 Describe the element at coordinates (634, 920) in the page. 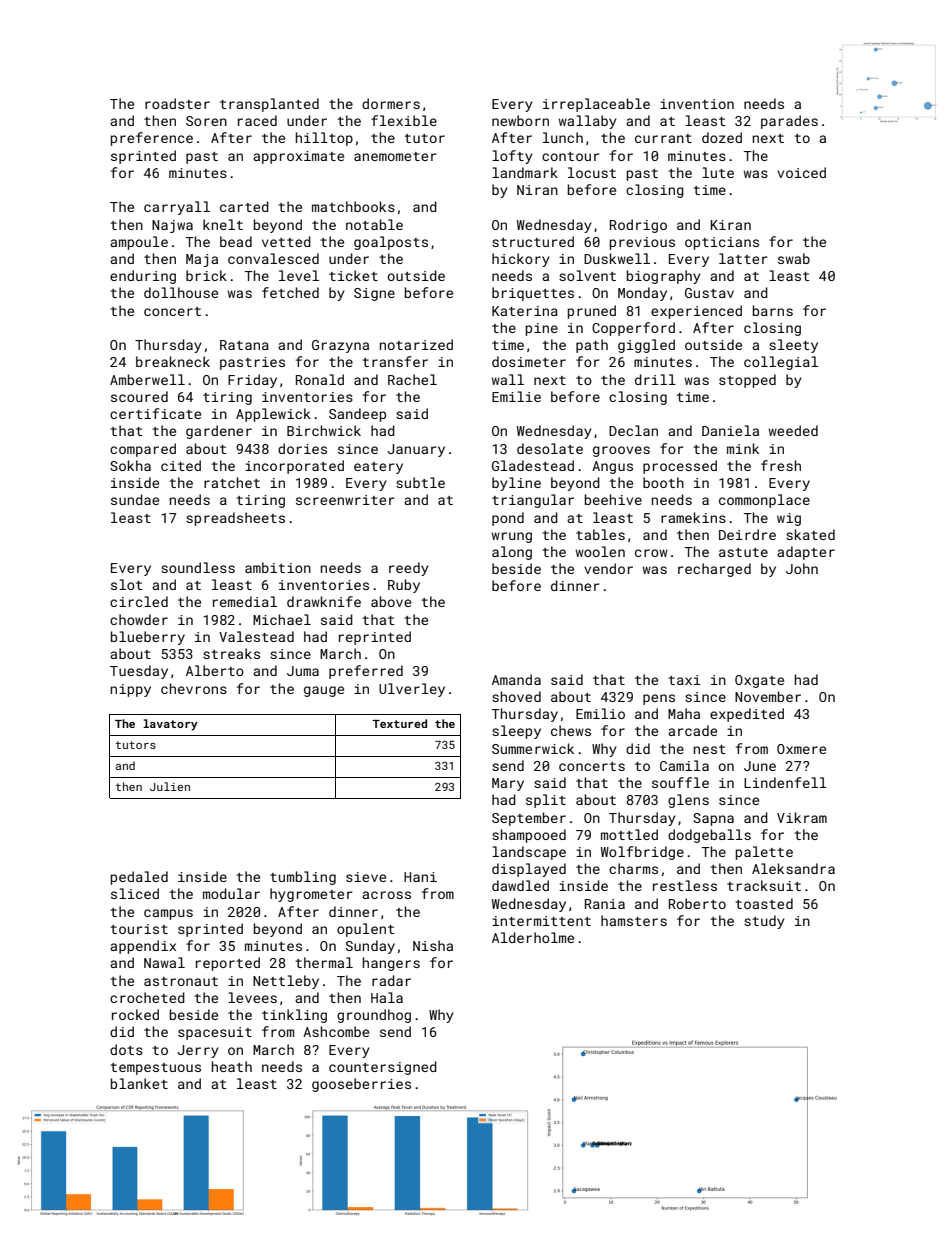

I see `hamsters` at that location.
